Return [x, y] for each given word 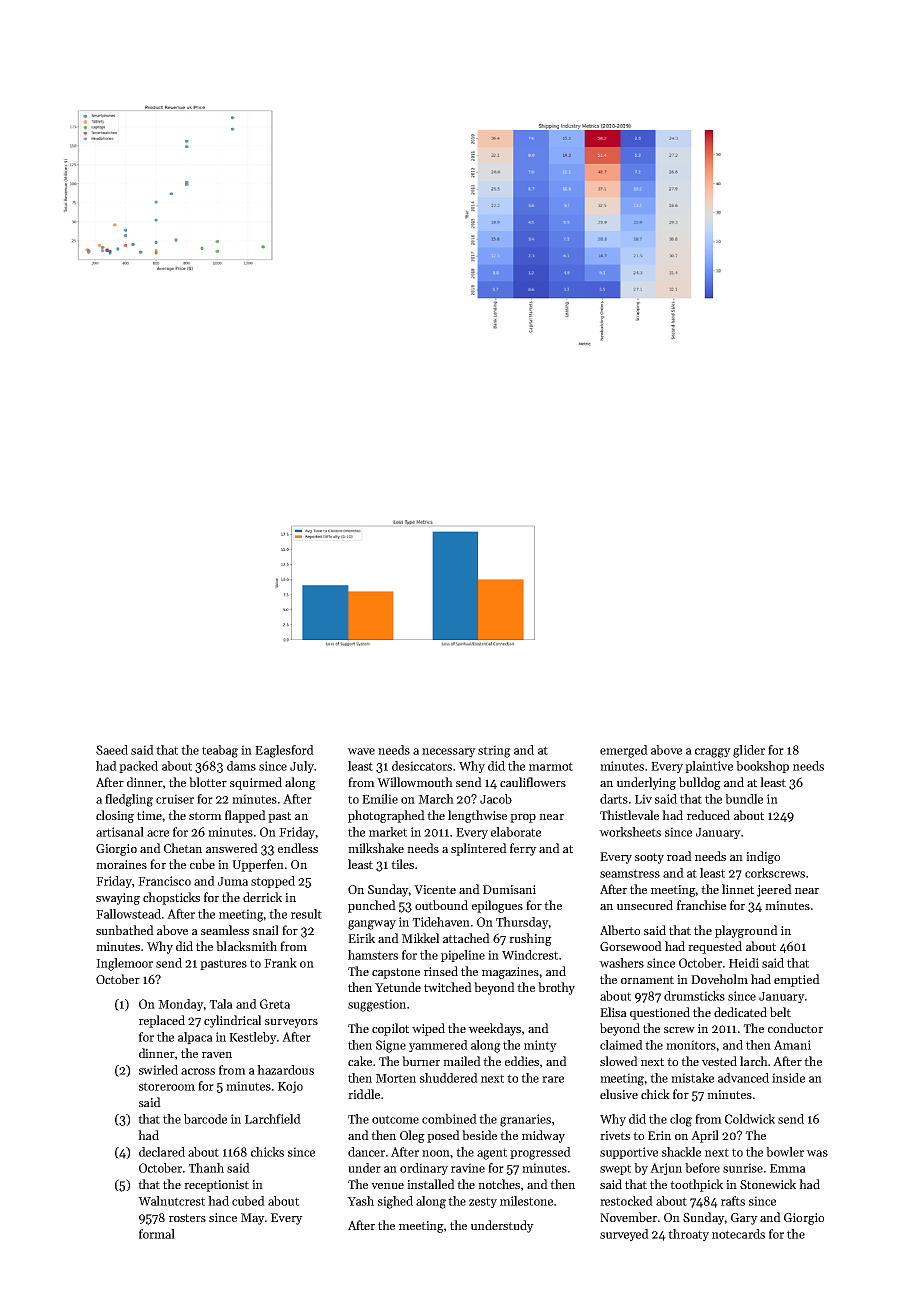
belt [780, 1012]
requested [715, 947]
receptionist [216, 1186]
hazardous [285, 1070]
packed [138, 767]
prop [523, 818]
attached [466, 938]
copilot [390, 1029]
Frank [280, 963]
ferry [523, 849]
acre [158, 833]
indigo [763, 857]
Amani [792, 1045]
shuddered [449, 1078]
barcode [205, 1119]
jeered [774, 890]
